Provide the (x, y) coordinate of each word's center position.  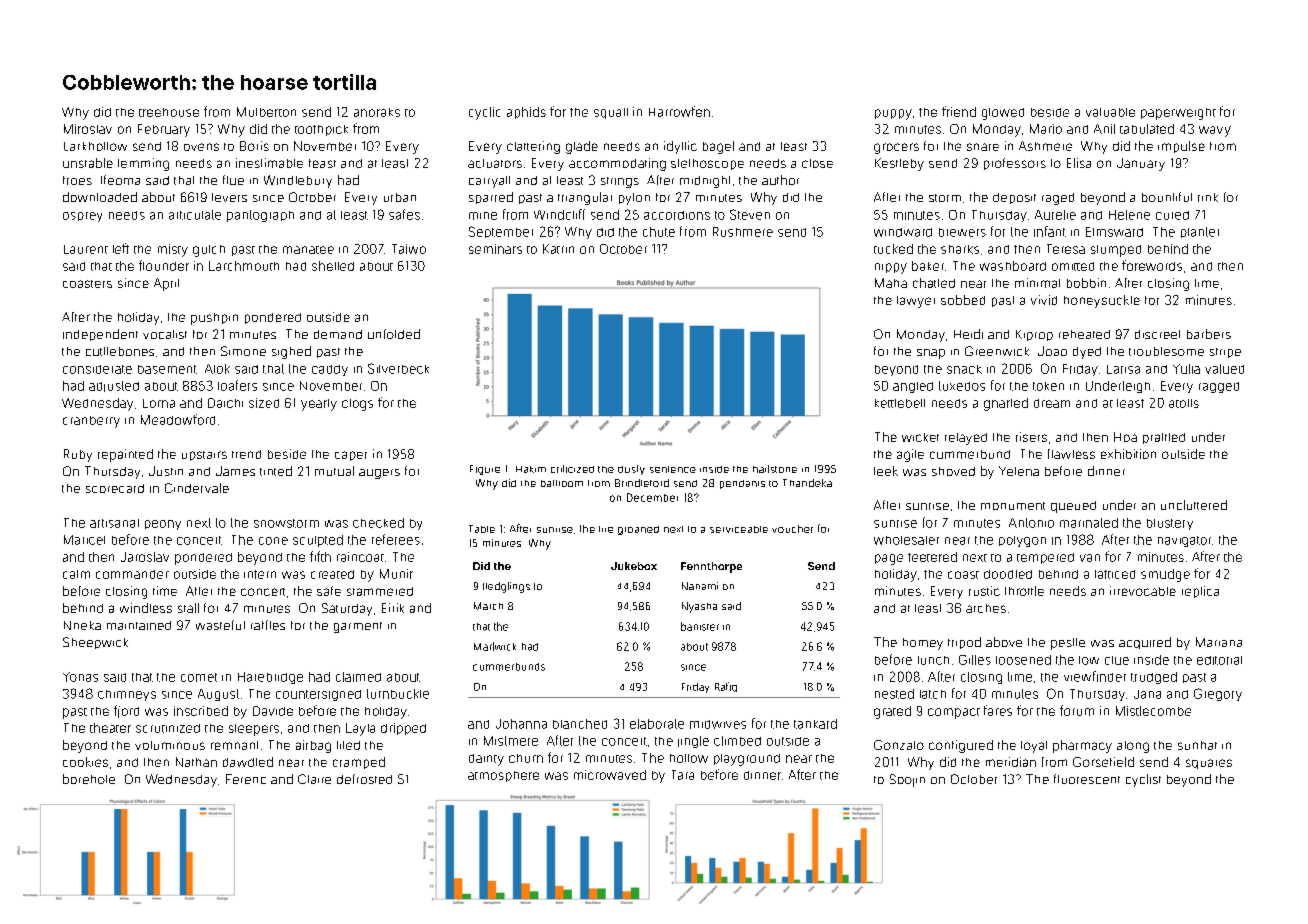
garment (358, 627)
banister (700, 626)
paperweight (1178, 114)
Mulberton (266, 112)
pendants (742, 484)
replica (1200, 592)
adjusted (114, 386)
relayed (966, 439)
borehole (89, 779)
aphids (526, 113)
